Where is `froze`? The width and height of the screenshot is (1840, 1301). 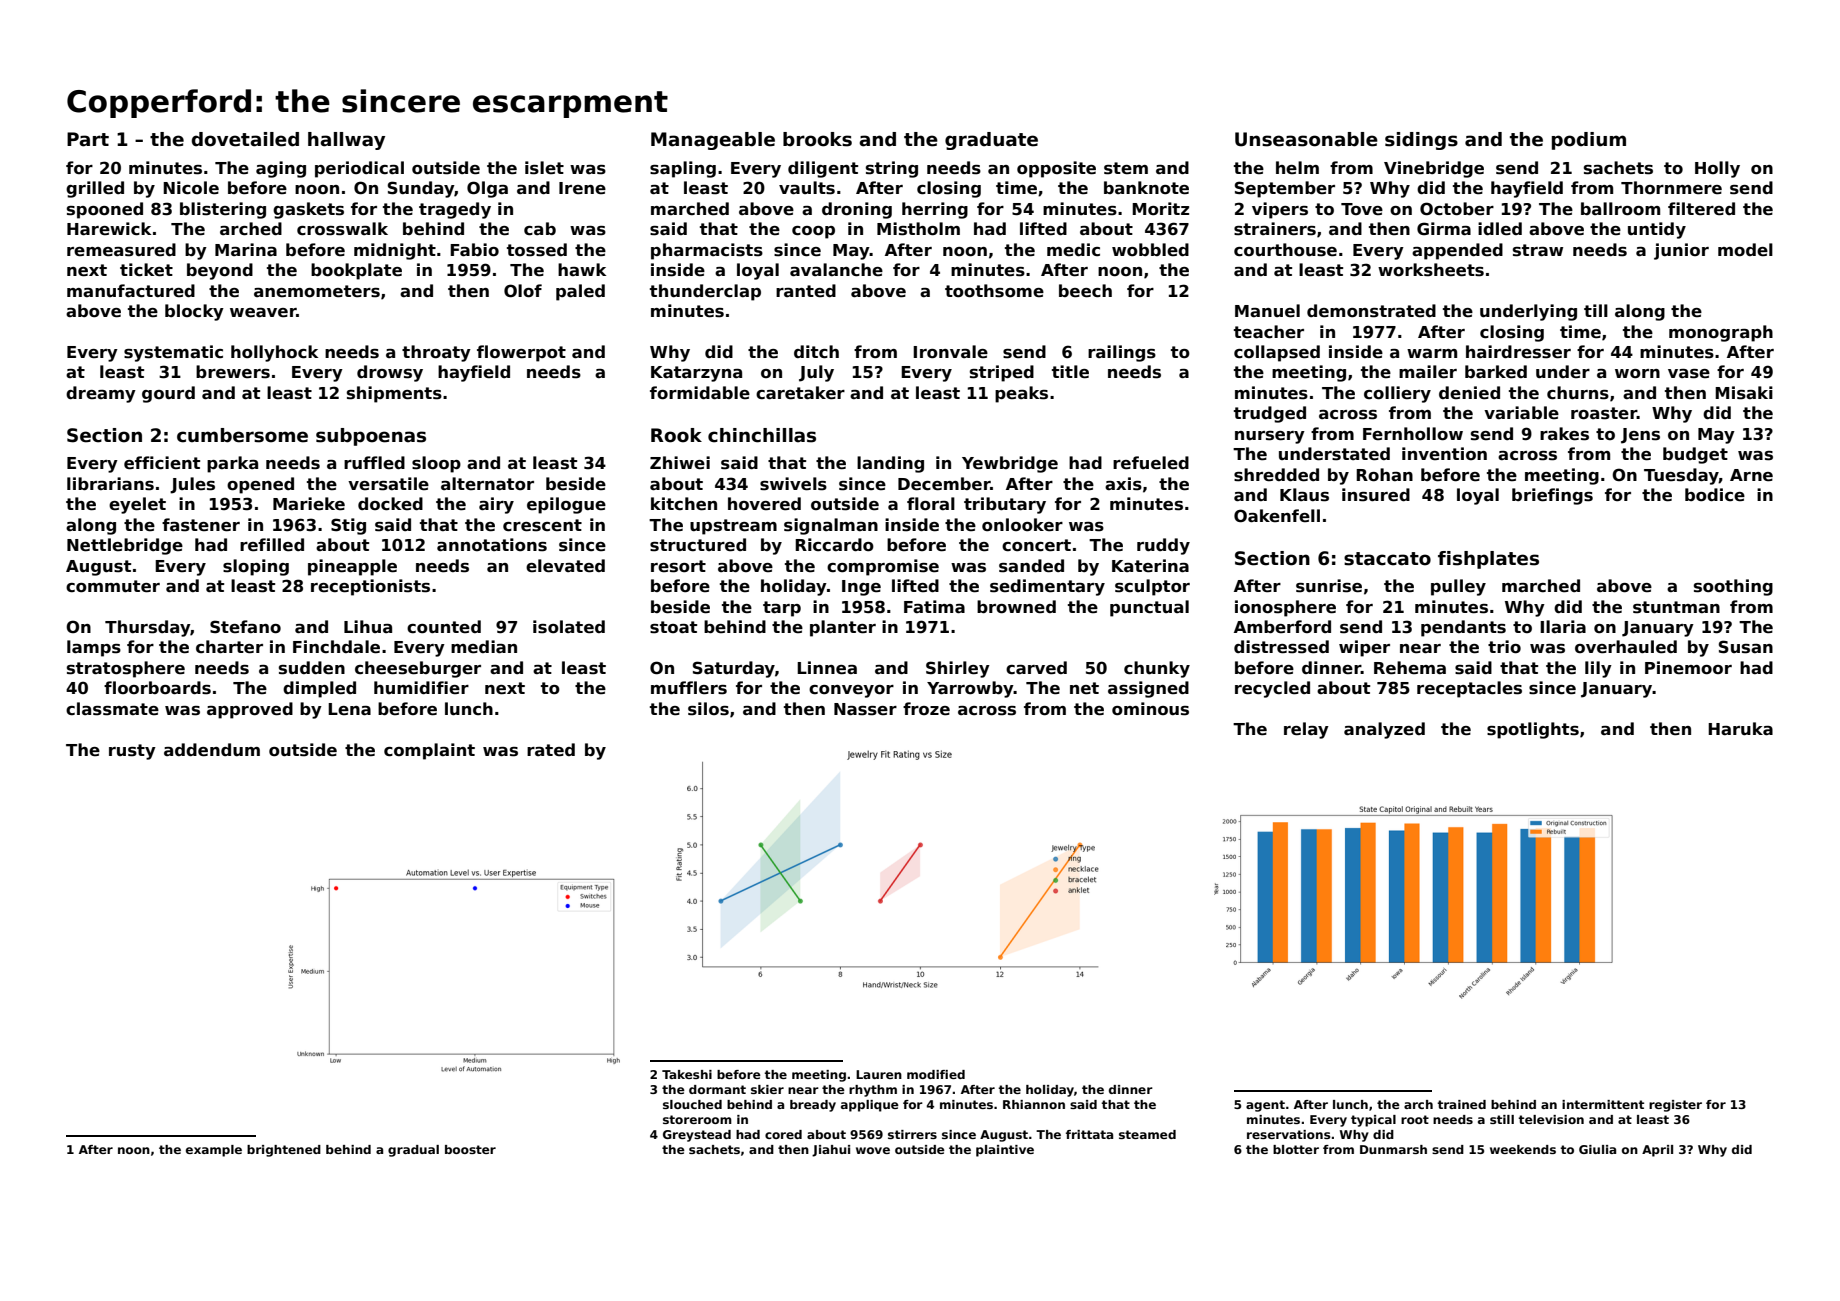
froze is located at coordinates (926, 709).
